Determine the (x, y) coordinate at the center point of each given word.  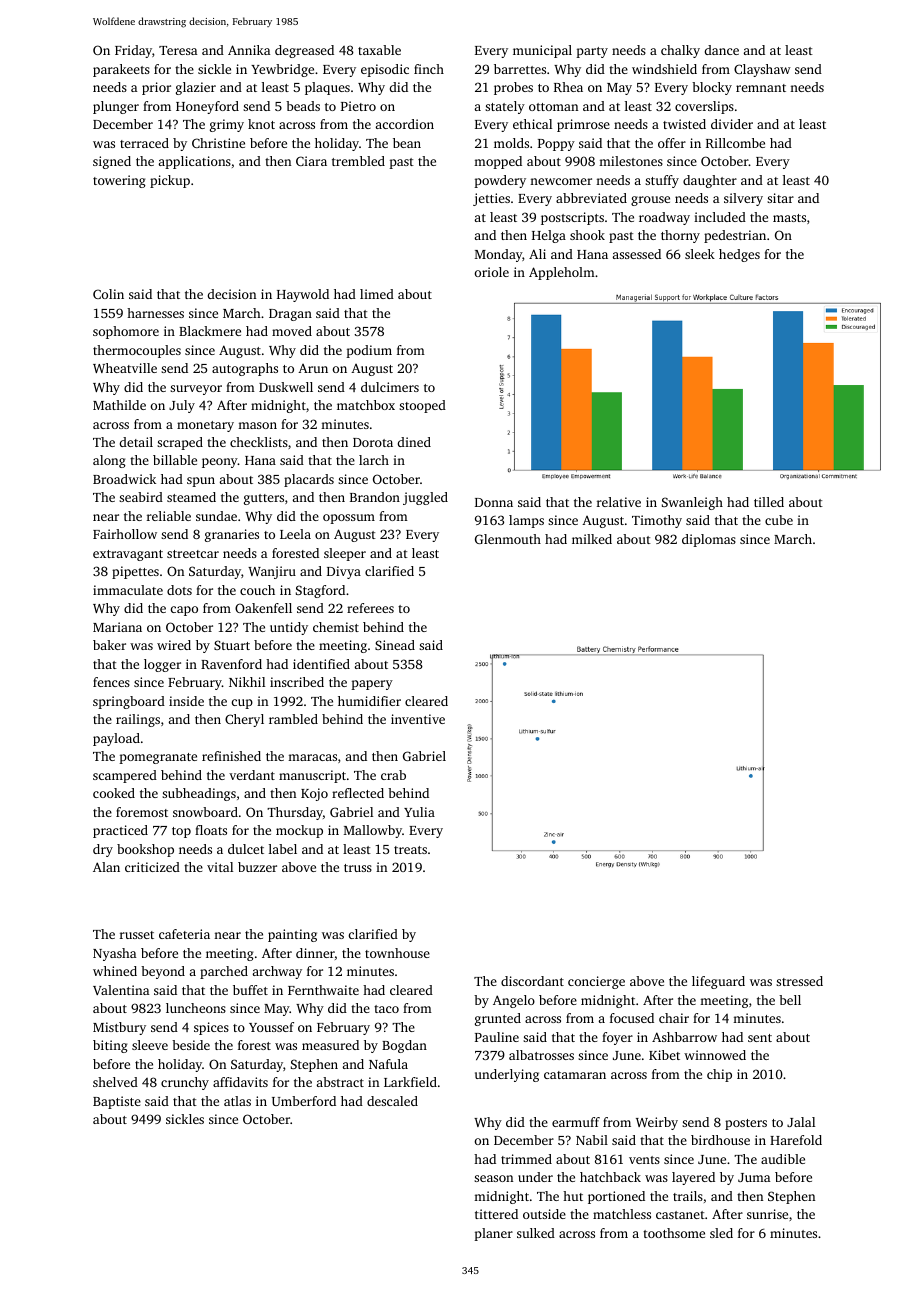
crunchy (185, 1083)
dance (722, 50)
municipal (542, 51)
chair (674, 1018)
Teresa (178, 50)
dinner (315, 953)
